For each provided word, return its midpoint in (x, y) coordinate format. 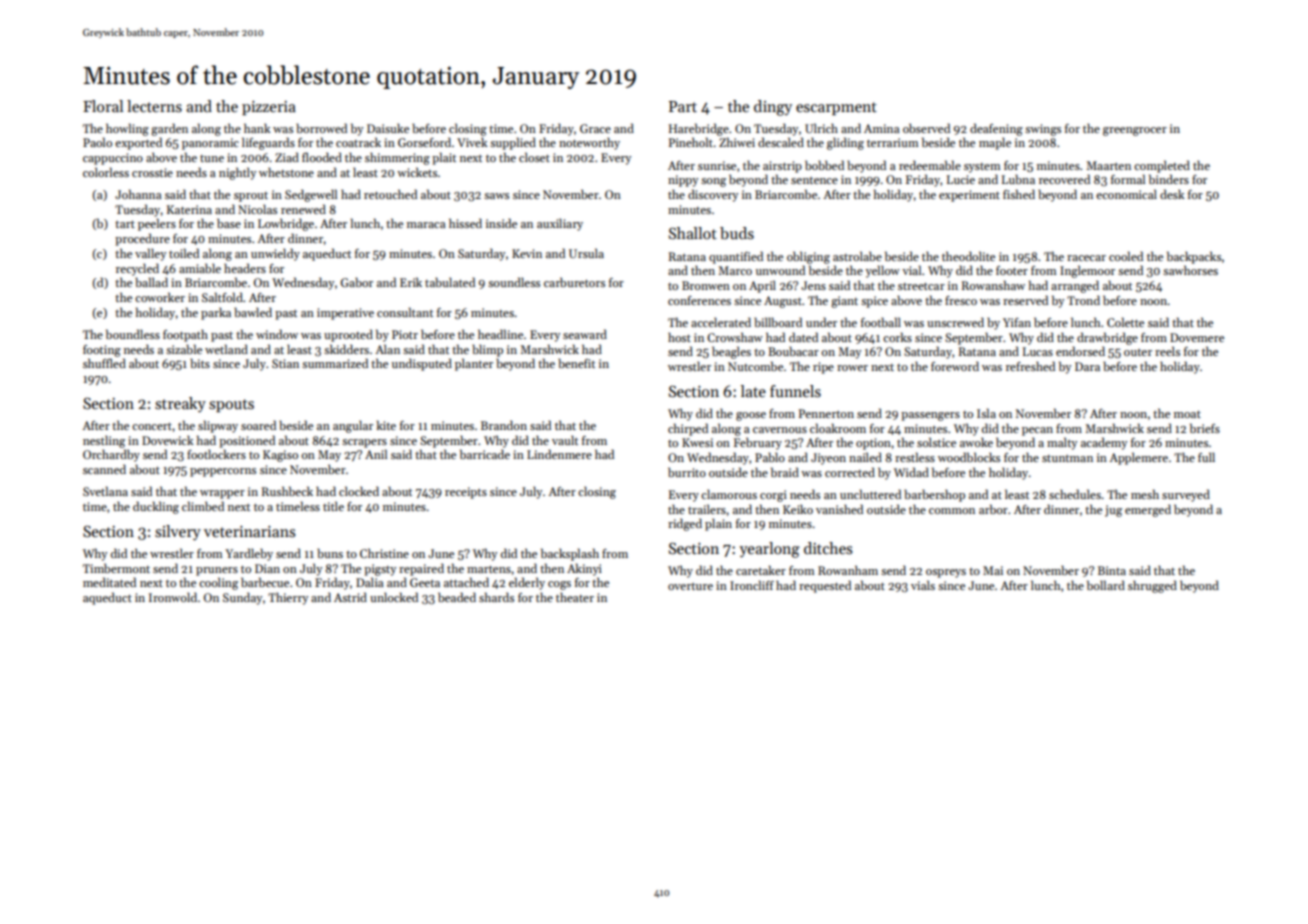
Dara (1087, 366)
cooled (1126, 256)
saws (496, 196)
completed (1162, 166)
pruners (217, 571)
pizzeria (269, 108)
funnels (795, 391)
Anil (376, 454)
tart (125, 224)
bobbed (824, 165)
